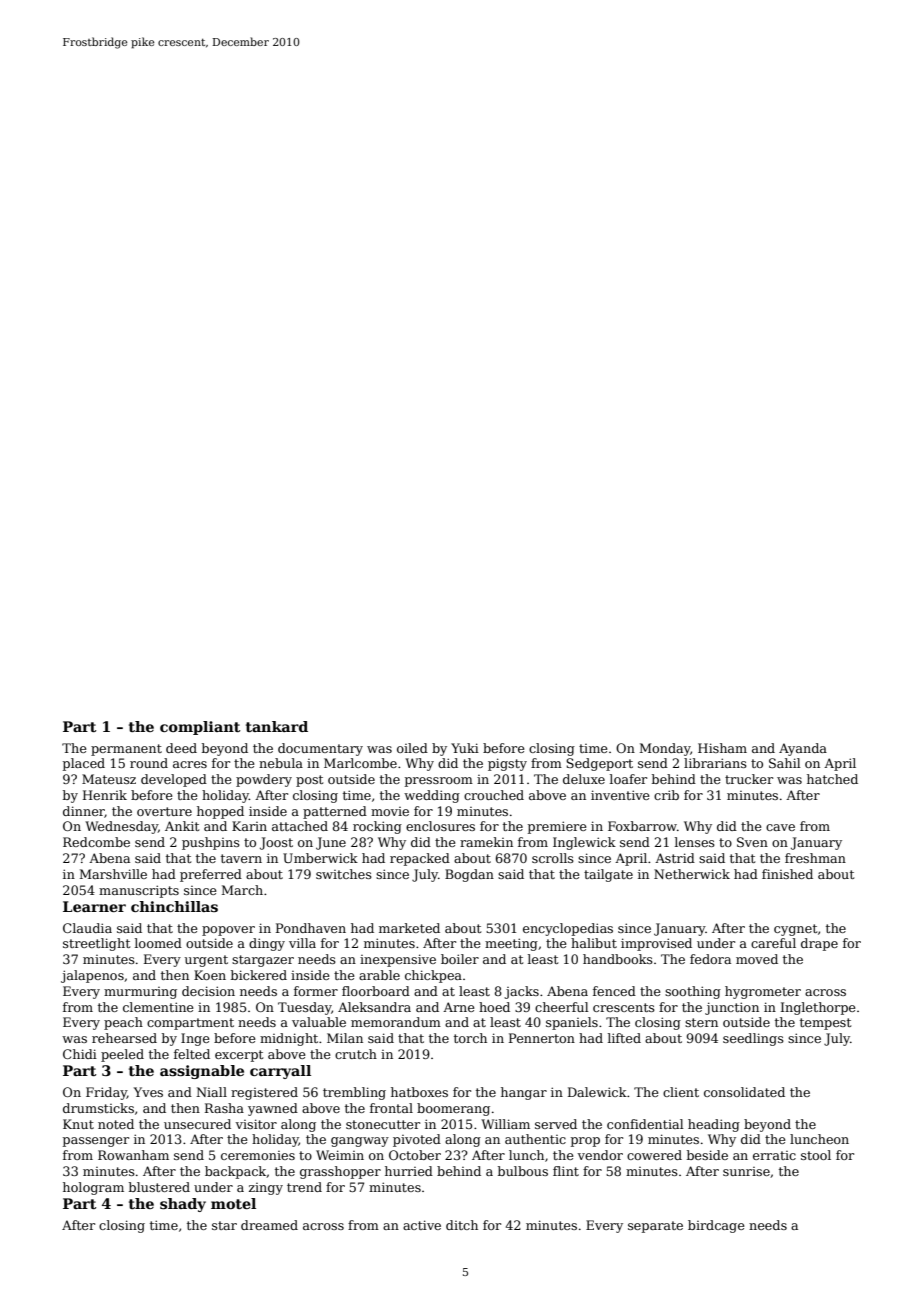  Describe the element at coordinates (360, 763) in the screenshot. I see `Marlcombe` at that location.
